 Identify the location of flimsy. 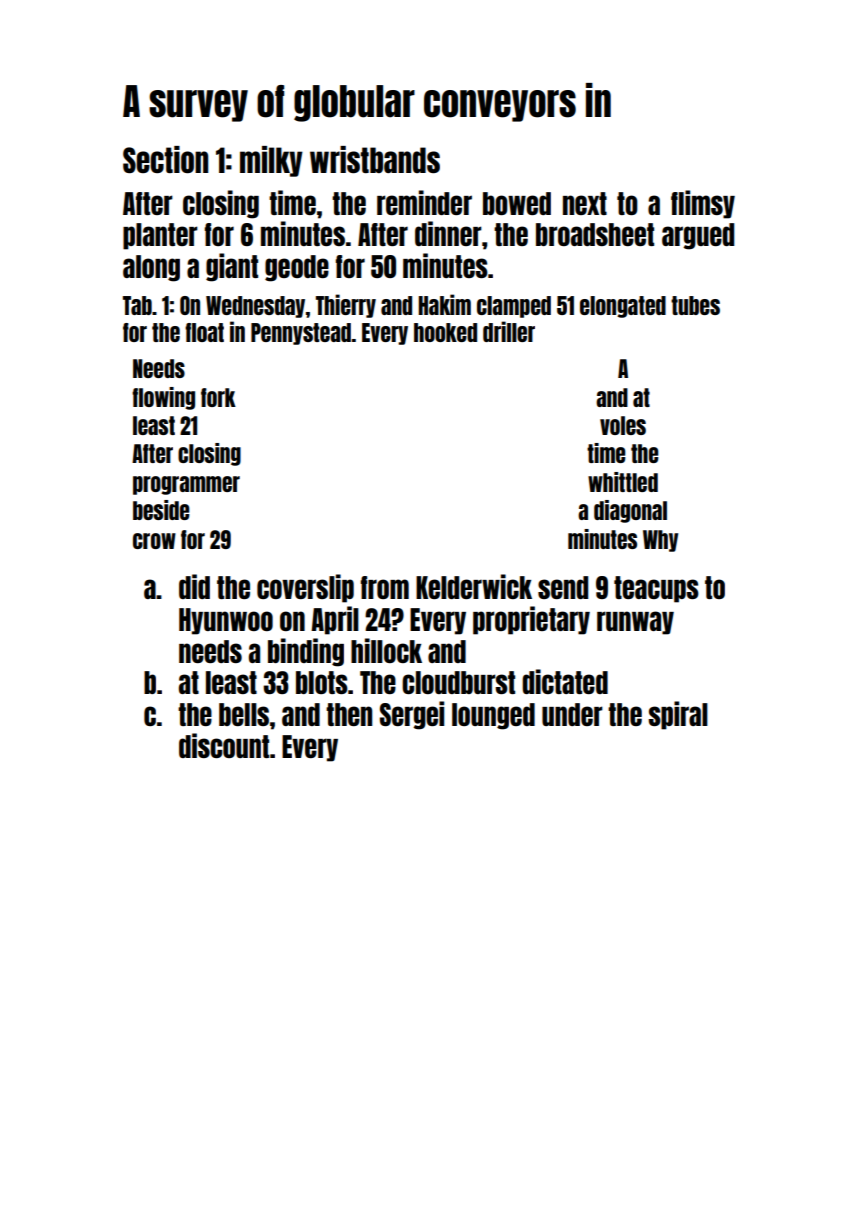
(703, 204).
